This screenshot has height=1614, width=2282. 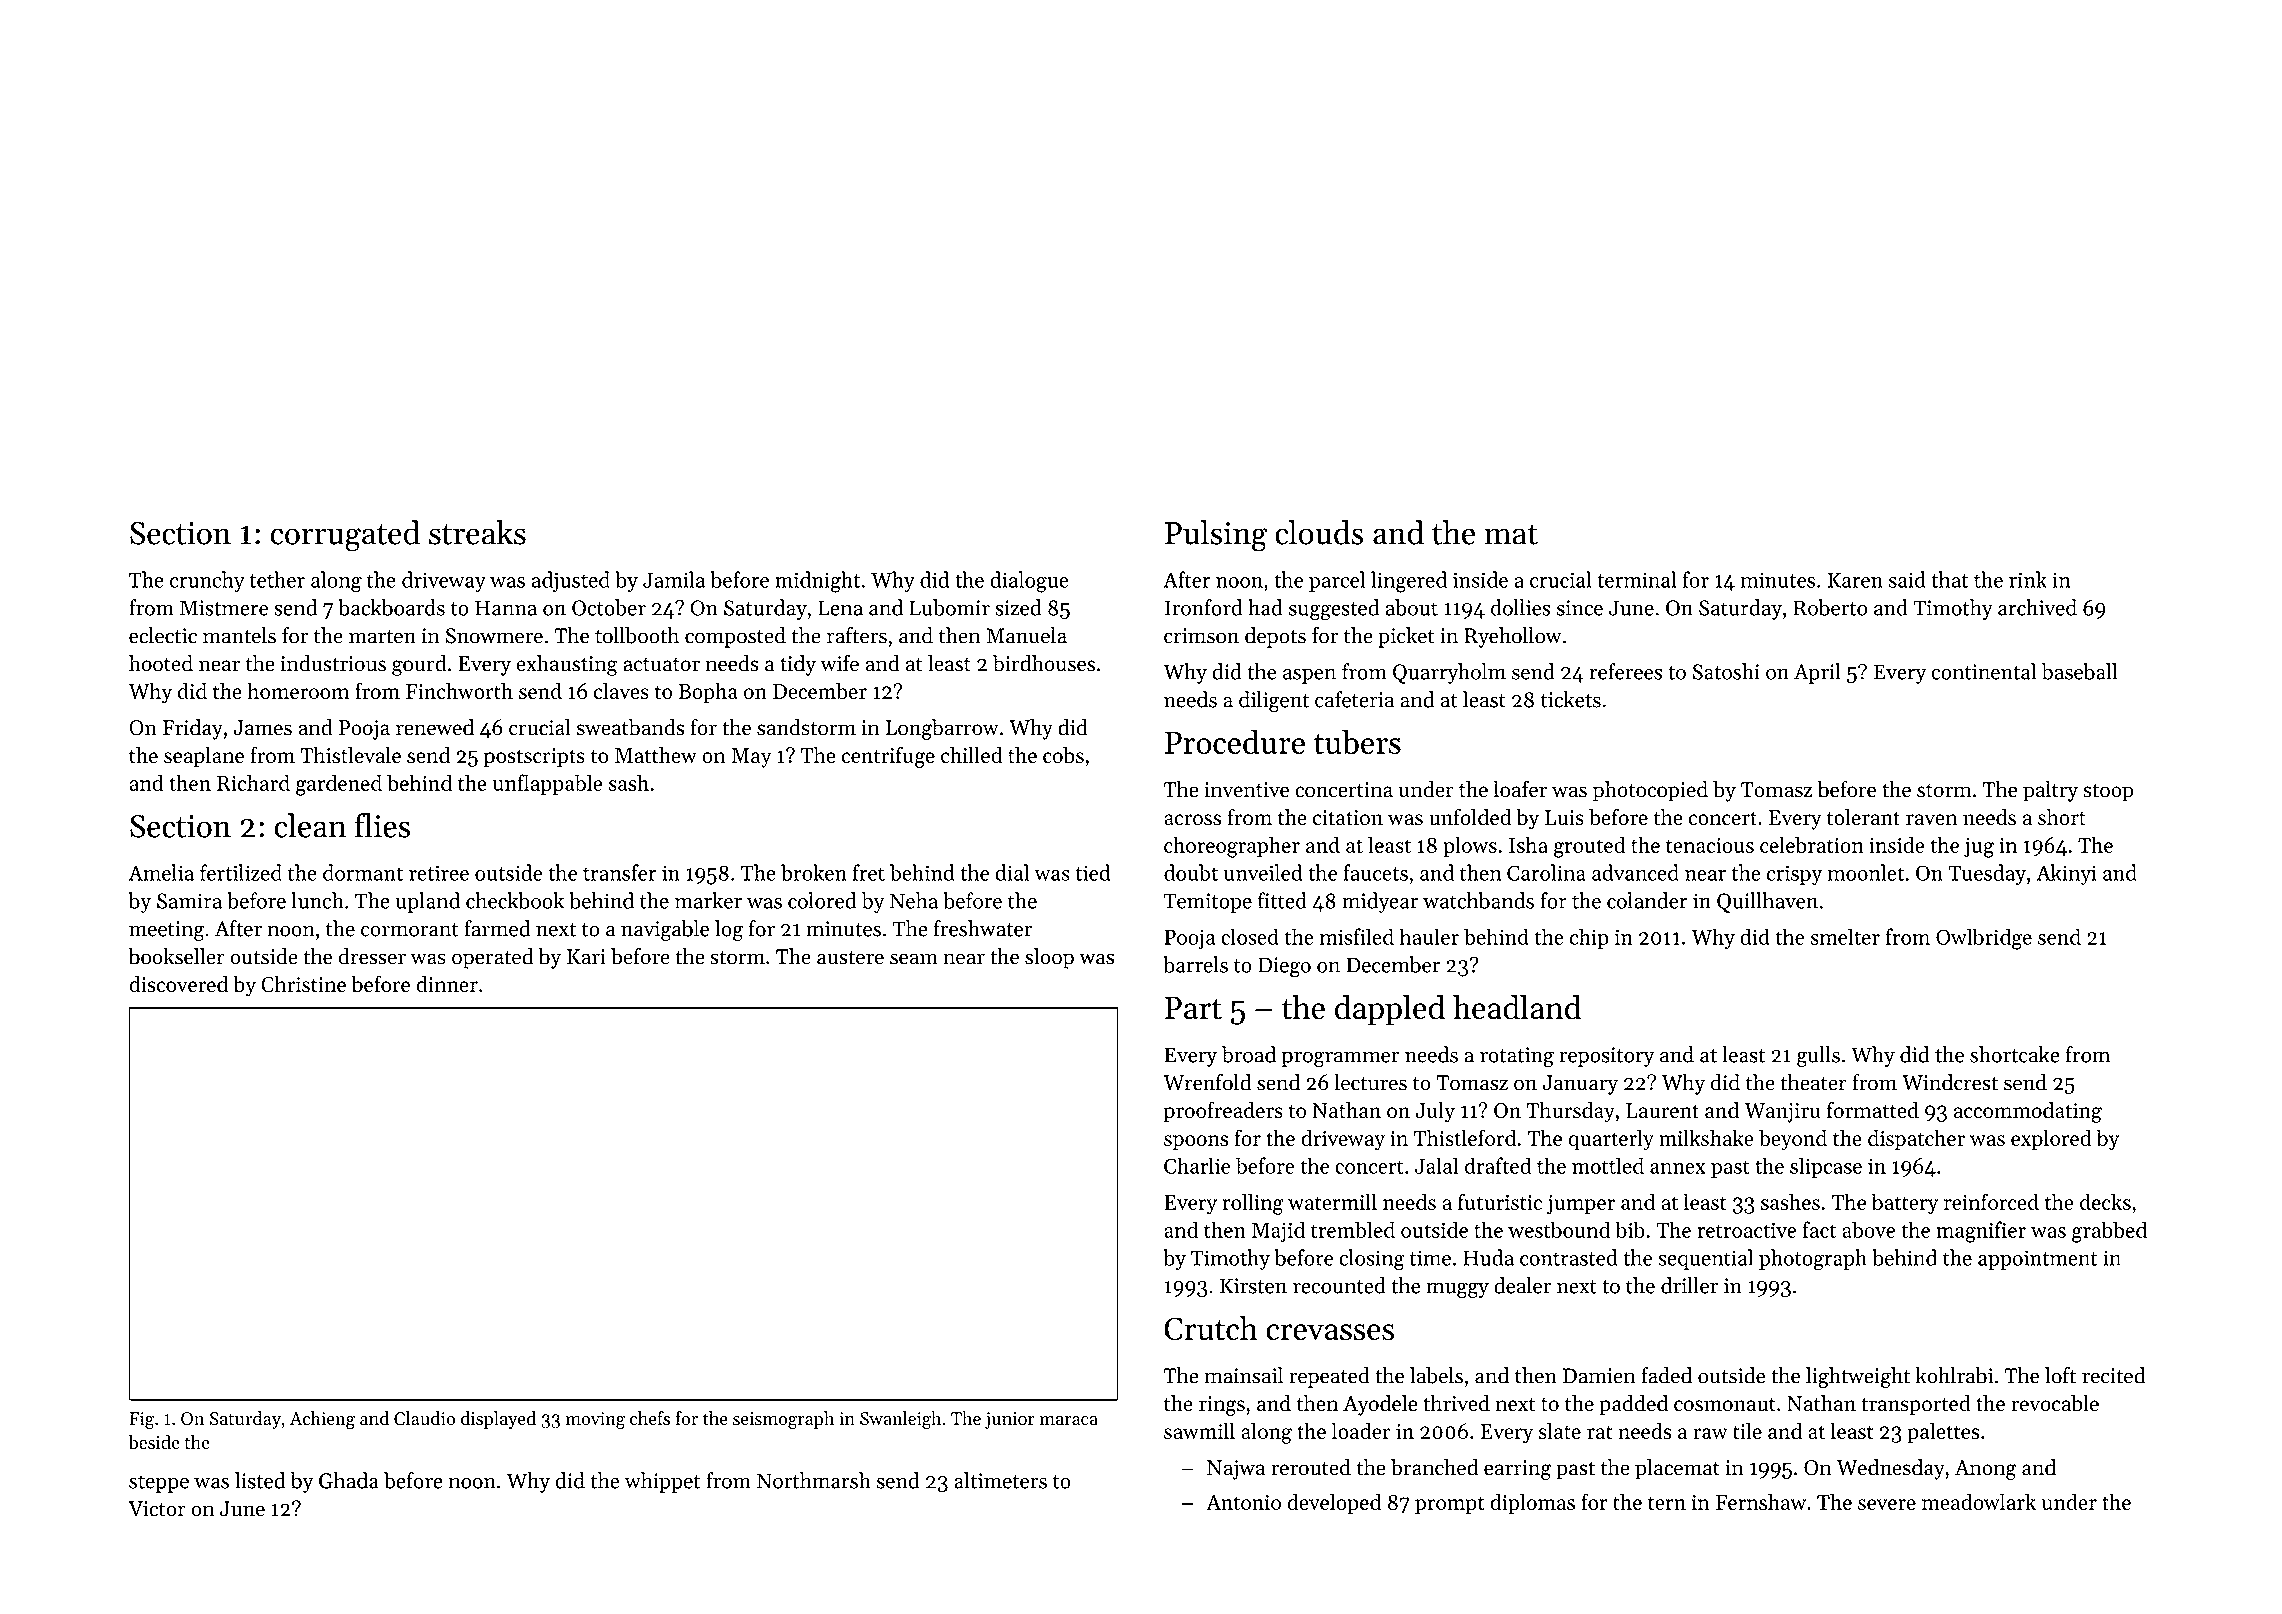 I want to click on displayed, so click(x=498, y=1420).
